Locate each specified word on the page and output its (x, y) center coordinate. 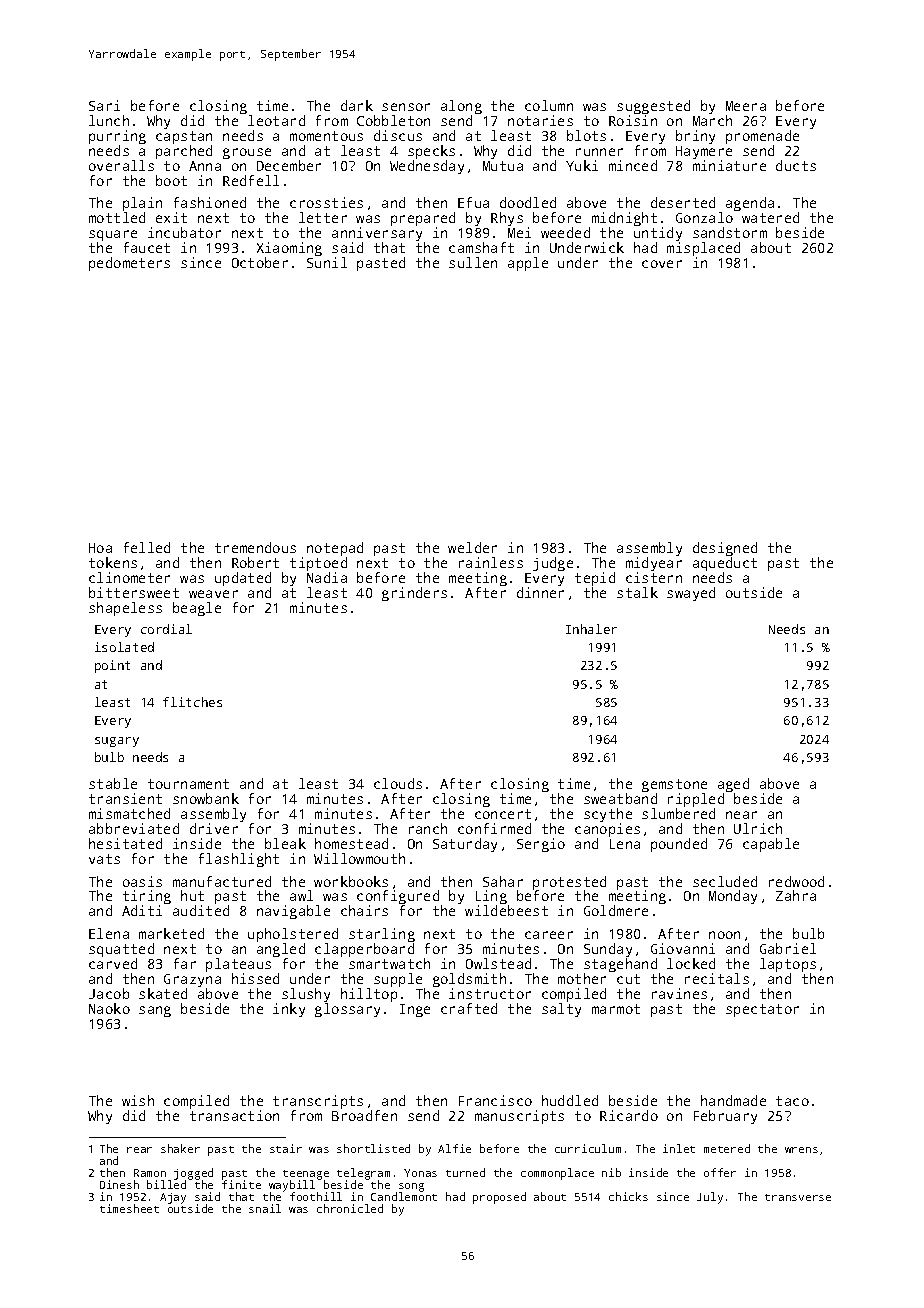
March (712, 120)
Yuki (582, 165)
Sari (104, 105)
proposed (499, 1198)
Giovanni (683, 948)
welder (472, 547)
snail (265, 1208)
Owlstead (498, 963)
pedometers (129, 264)
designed (725, 549)
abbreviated (134, 828)
